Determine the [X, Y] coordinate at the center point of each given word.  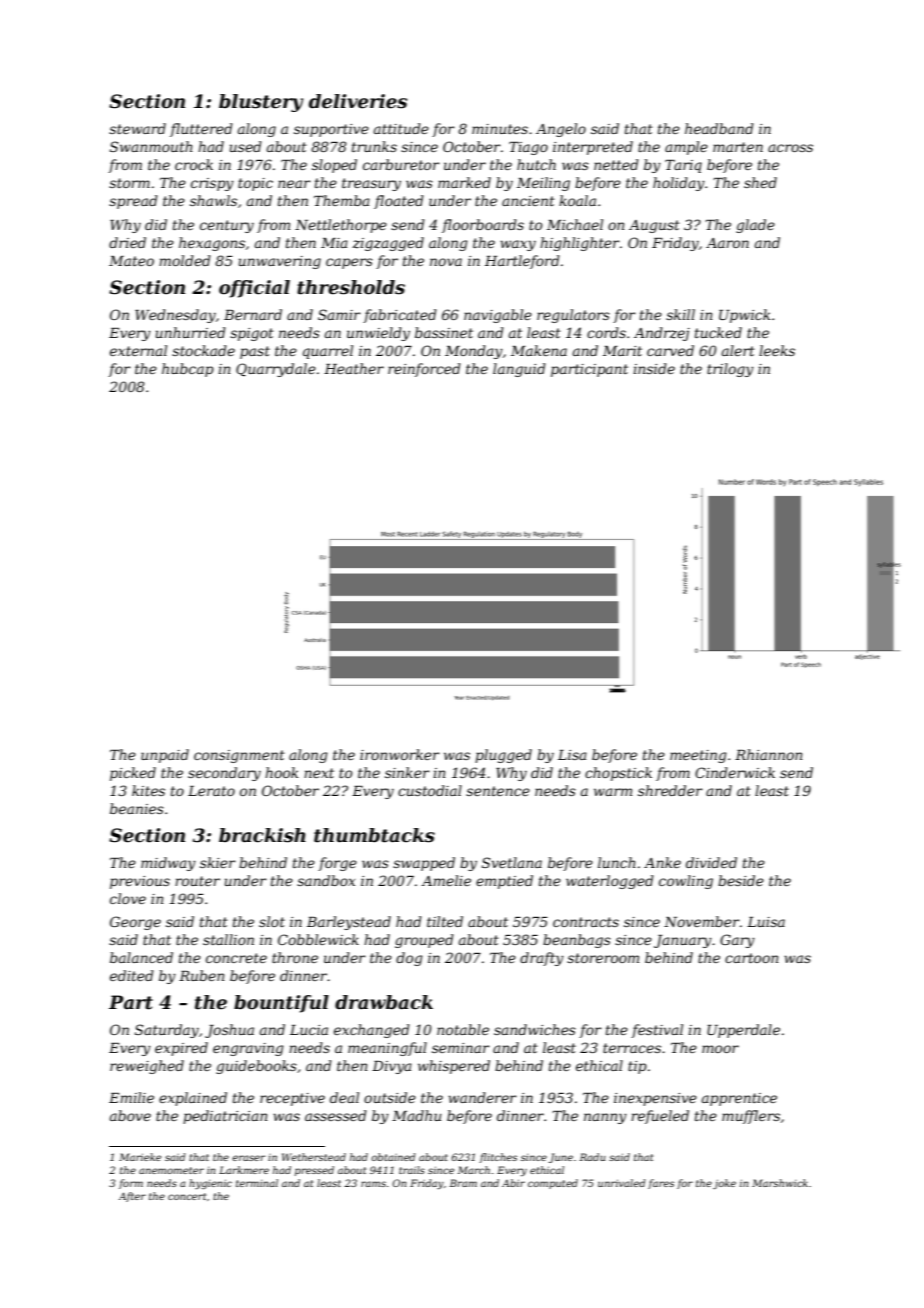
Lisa [572, 755]
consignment [239, 756]
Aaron [727, 243]
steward [137, 128]
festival [657, 1031]
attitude [401, 128]
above [130, 1115]
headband [719, 128]
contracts [586, 922]
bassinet [444, 332]
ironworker [400, 754]
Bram [463, 1183]
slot [272, 921]
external [138, 350]
